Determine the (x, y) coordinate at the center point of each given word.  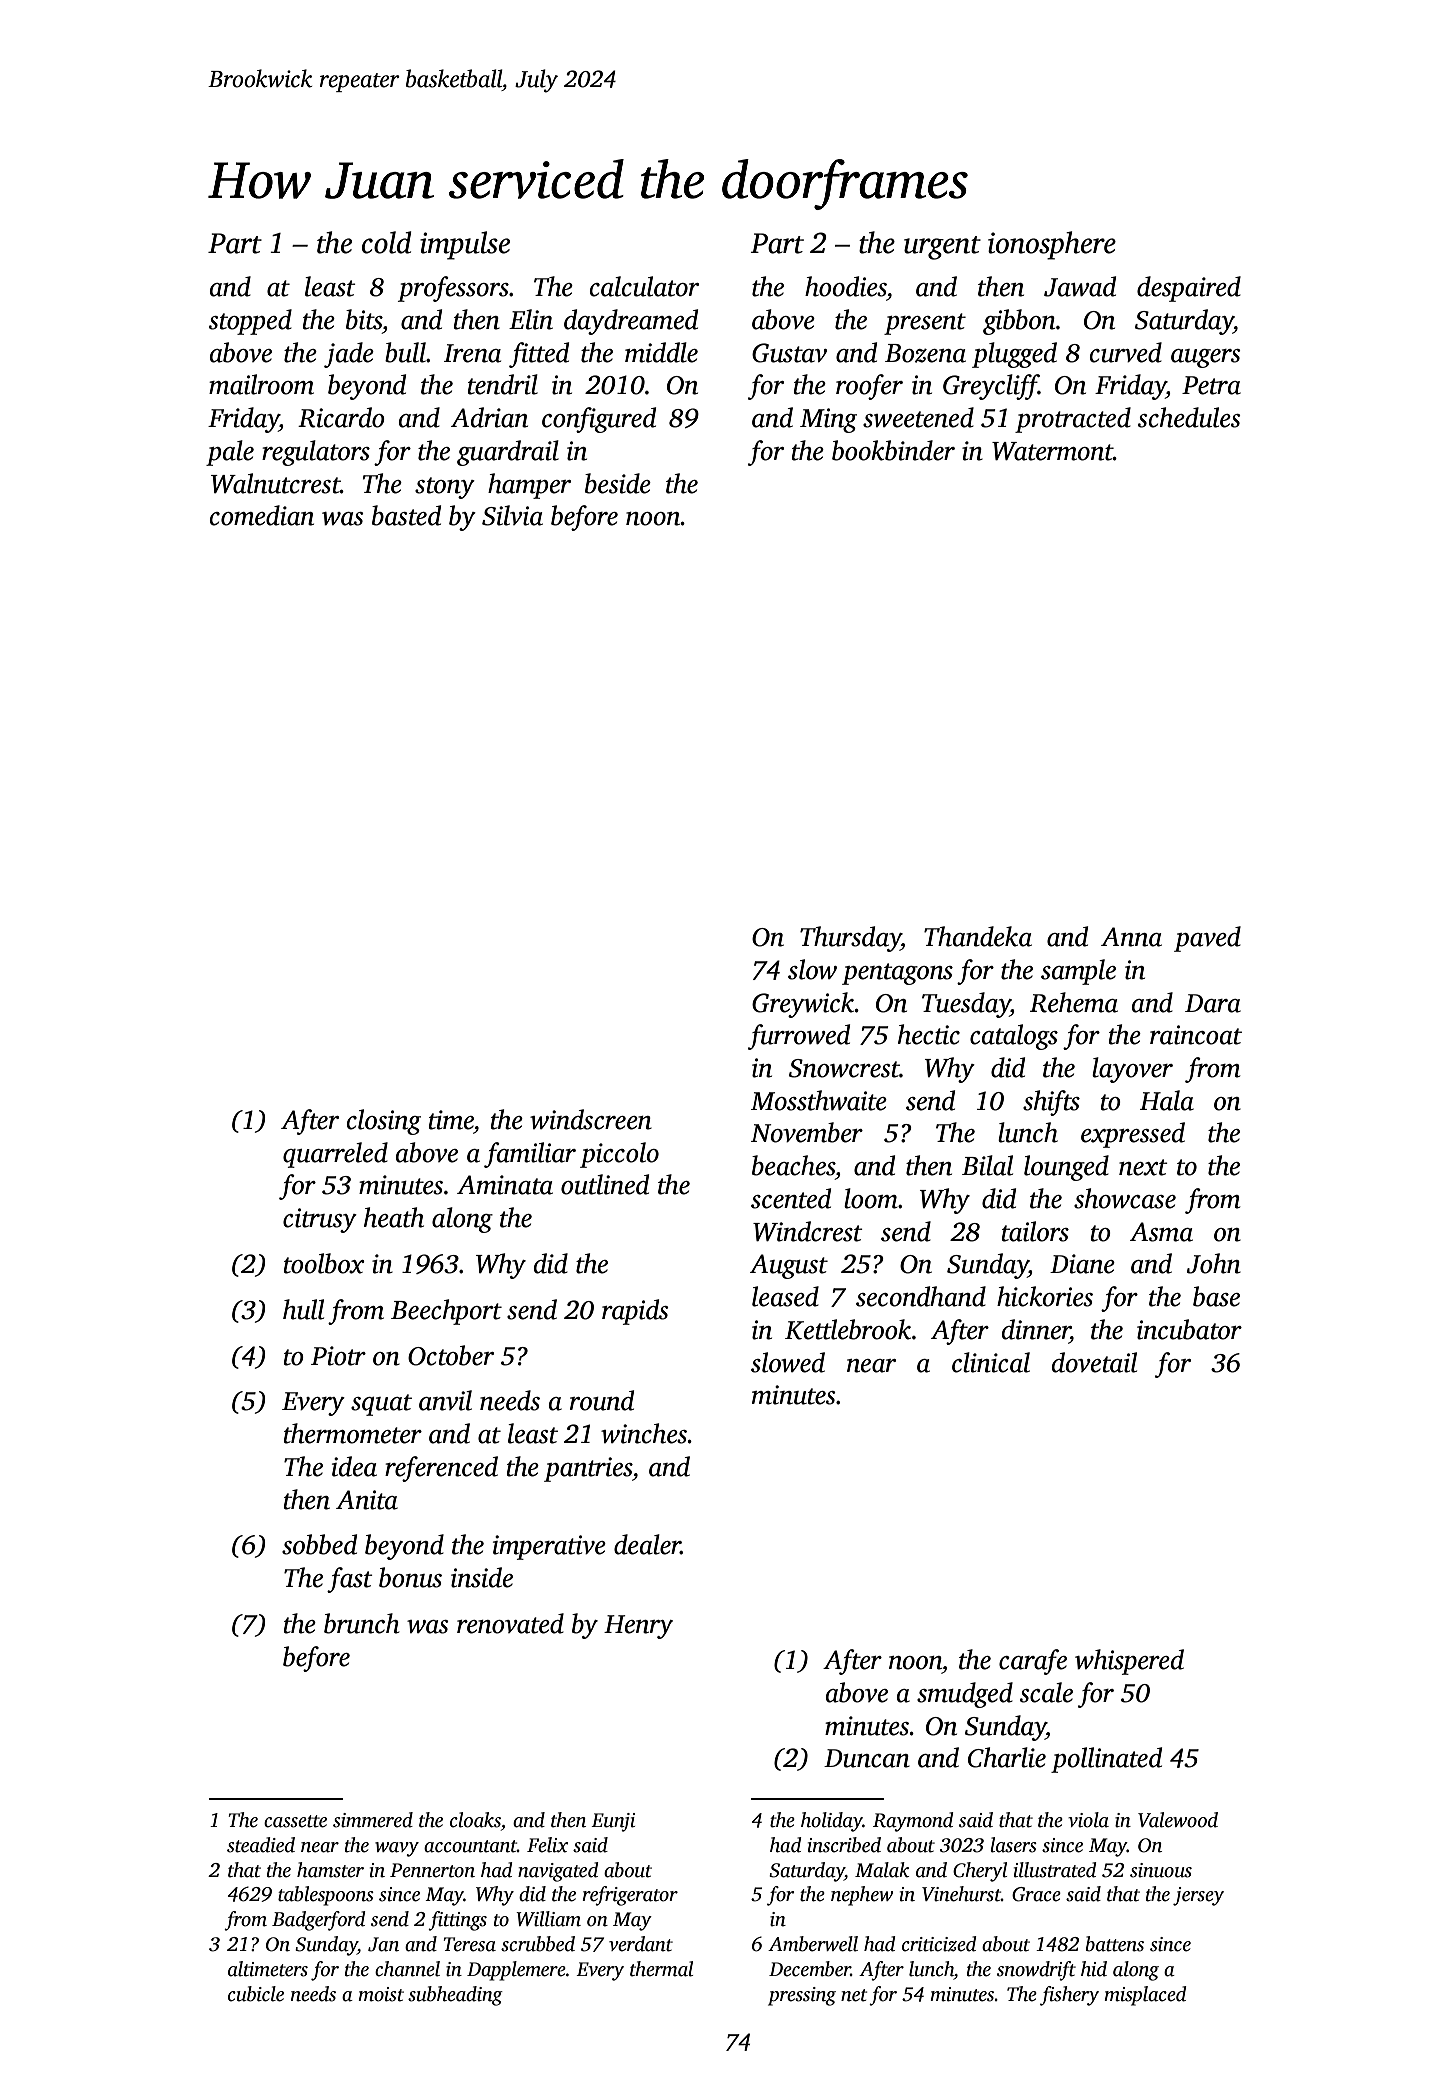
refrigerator (630, 1896)
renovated (510, 1623)
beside (618, 483)
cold (387, 242)
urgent (942, 248)
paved (1207, 939)
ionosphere (1052, 245)
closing (384, 1122)
